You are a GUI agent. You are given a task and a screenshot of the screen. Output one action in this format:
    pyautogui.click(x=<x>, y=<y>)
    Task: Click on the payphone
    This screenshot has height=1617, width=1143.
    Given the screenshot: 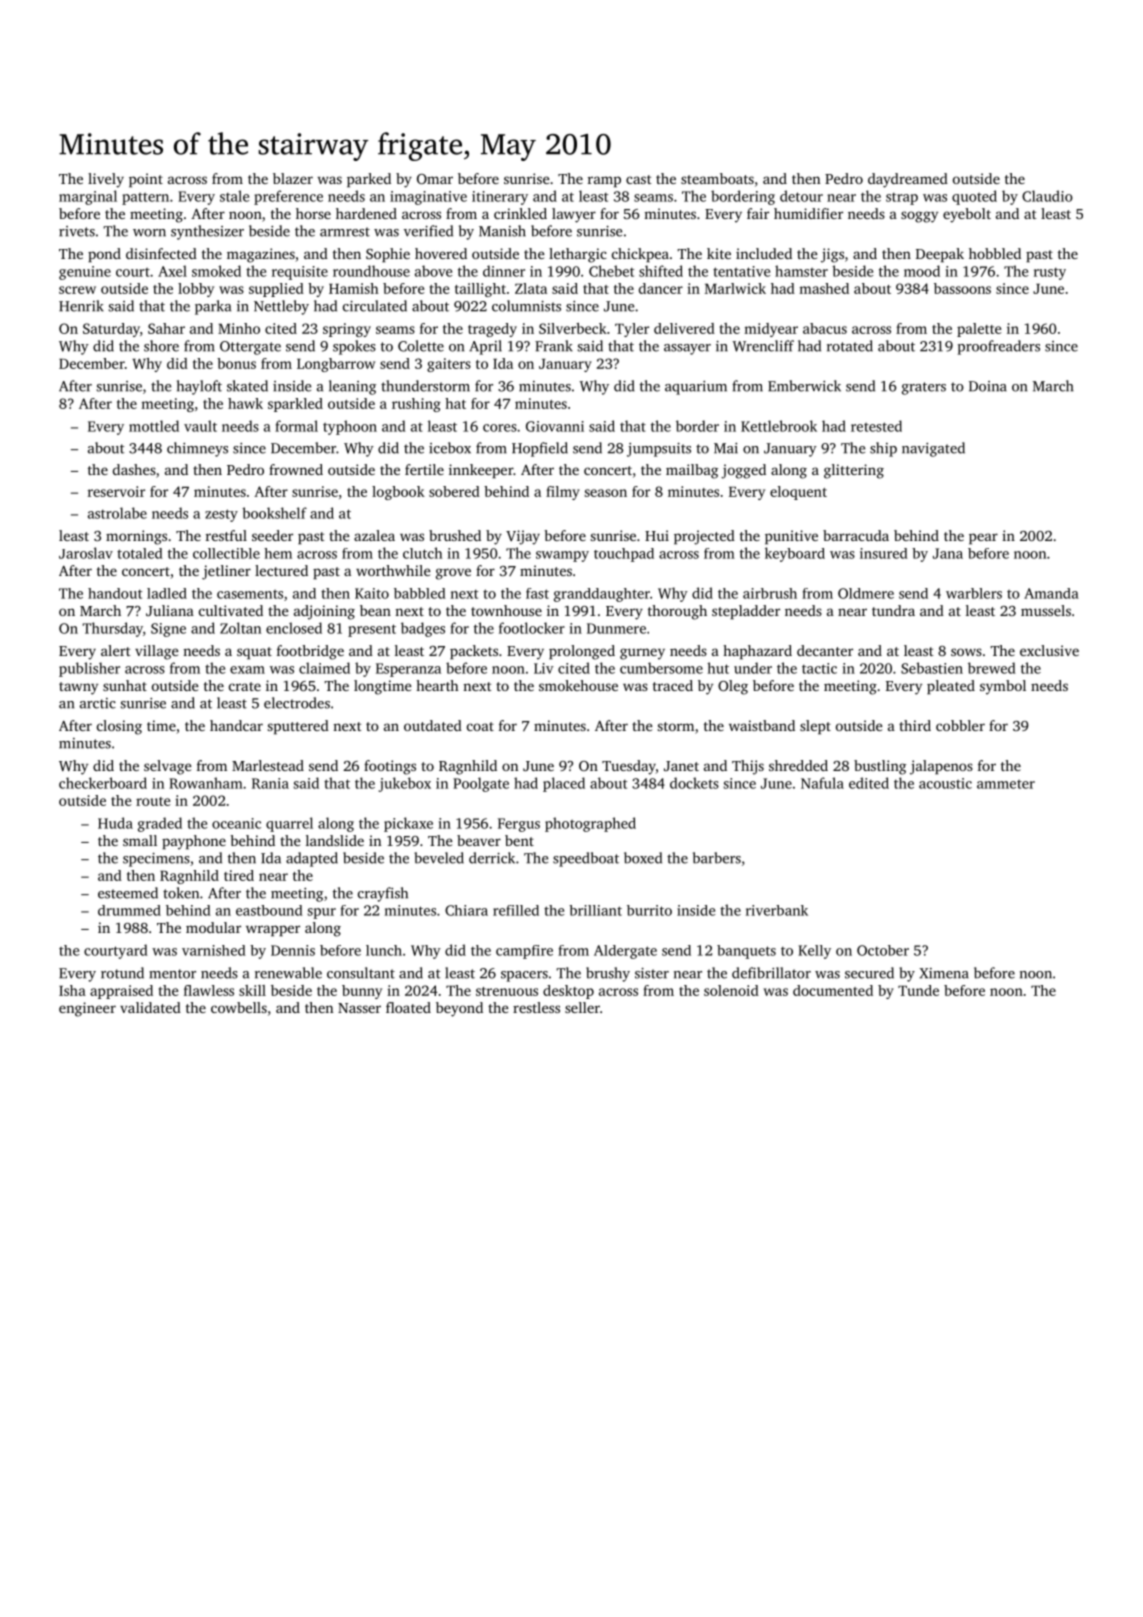 What is the action you would take?
    pyautogui.click(x=194, y=842)
